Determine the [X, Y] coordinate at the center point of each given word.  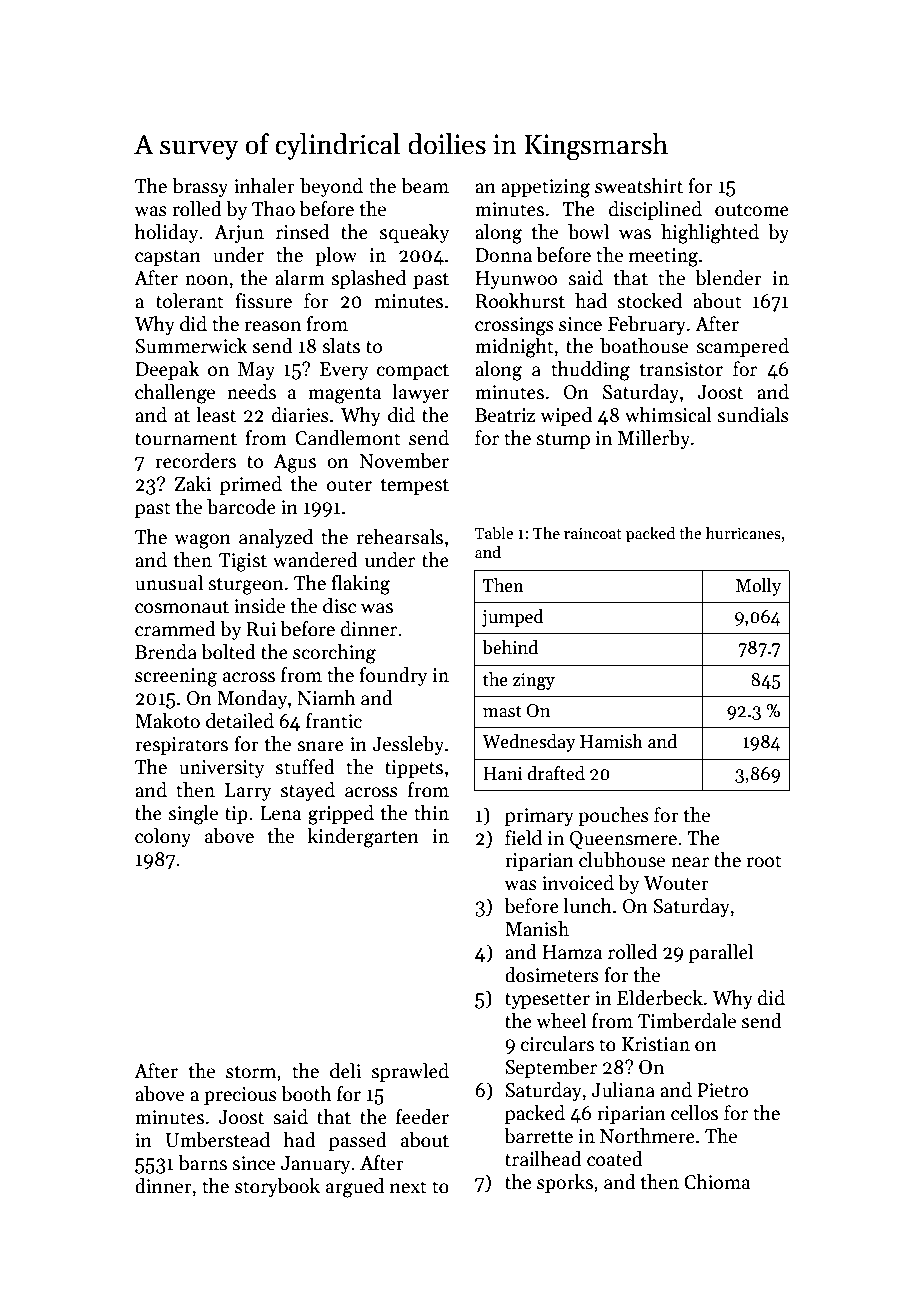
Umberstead [218, 1140]
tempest [415, 487]
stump [563, 441]
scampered [742, 347]
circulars [557, 1044]
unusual [169, 583]
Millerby [654, 439]
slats [341, 346]
